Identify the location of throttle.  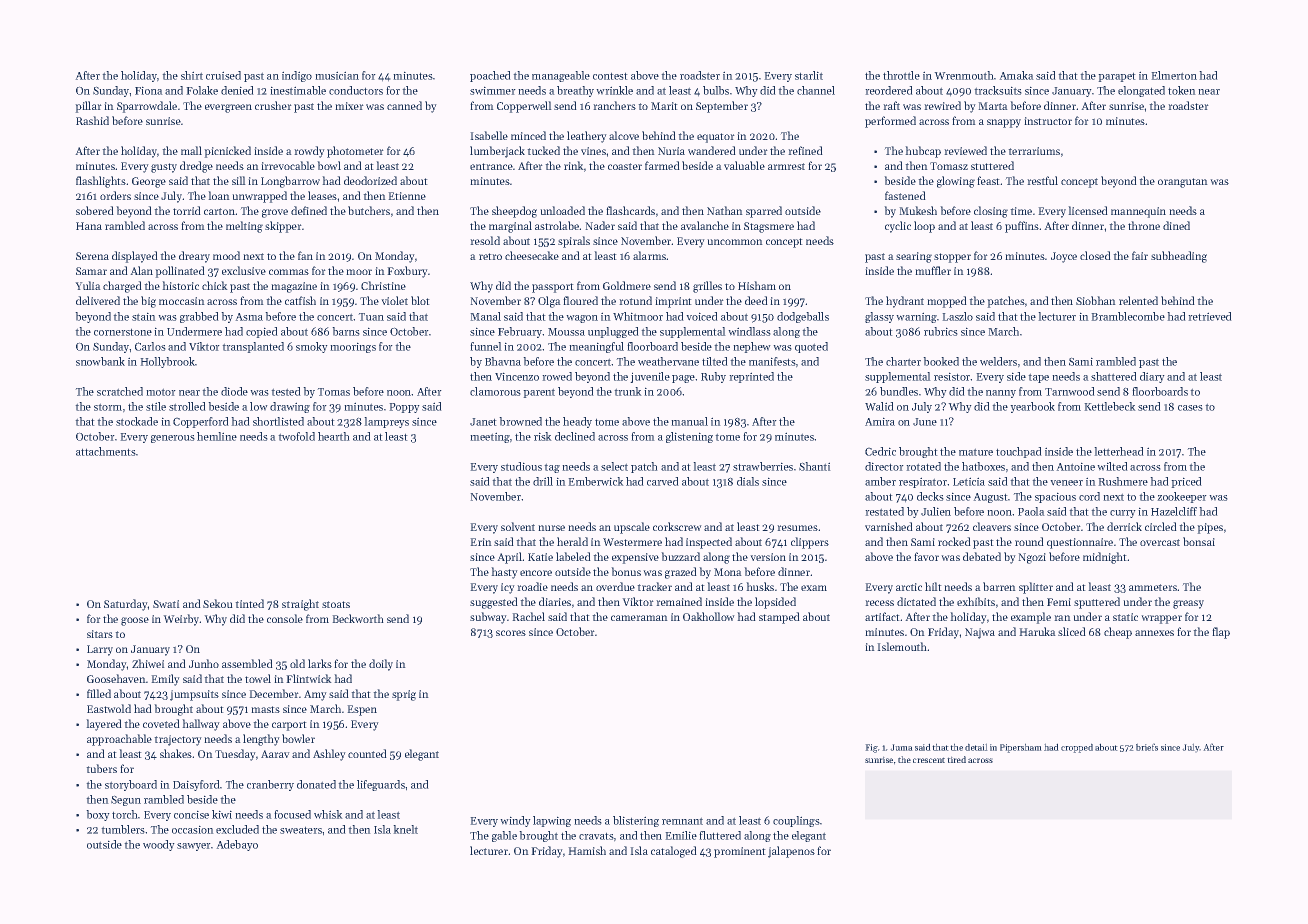
(901, 75).
